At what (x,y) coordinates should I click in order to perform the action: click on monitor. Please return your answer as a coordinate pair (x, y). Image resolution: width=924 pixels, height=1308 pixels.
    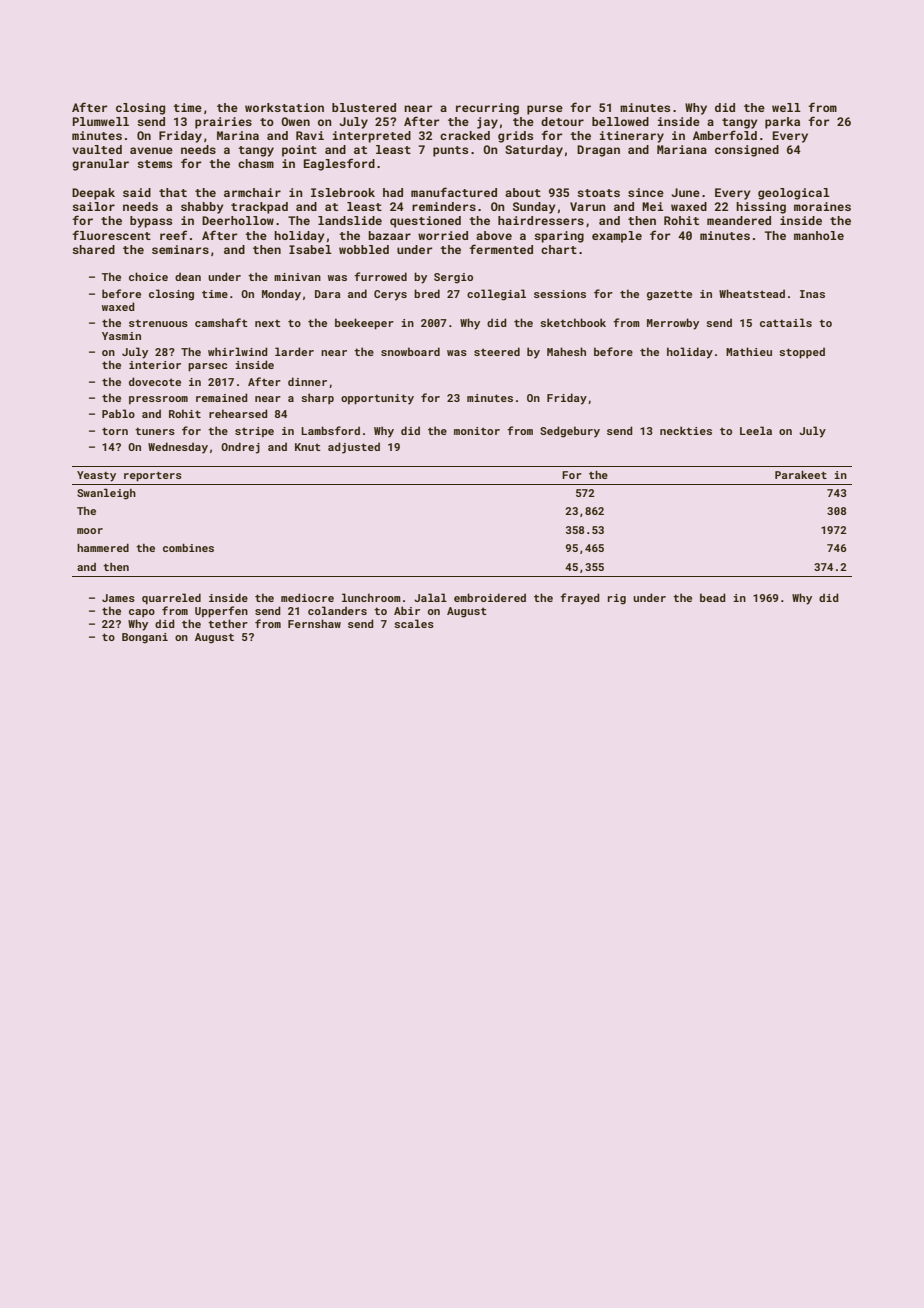
    Looking at the image, I should click on (477, 431).
